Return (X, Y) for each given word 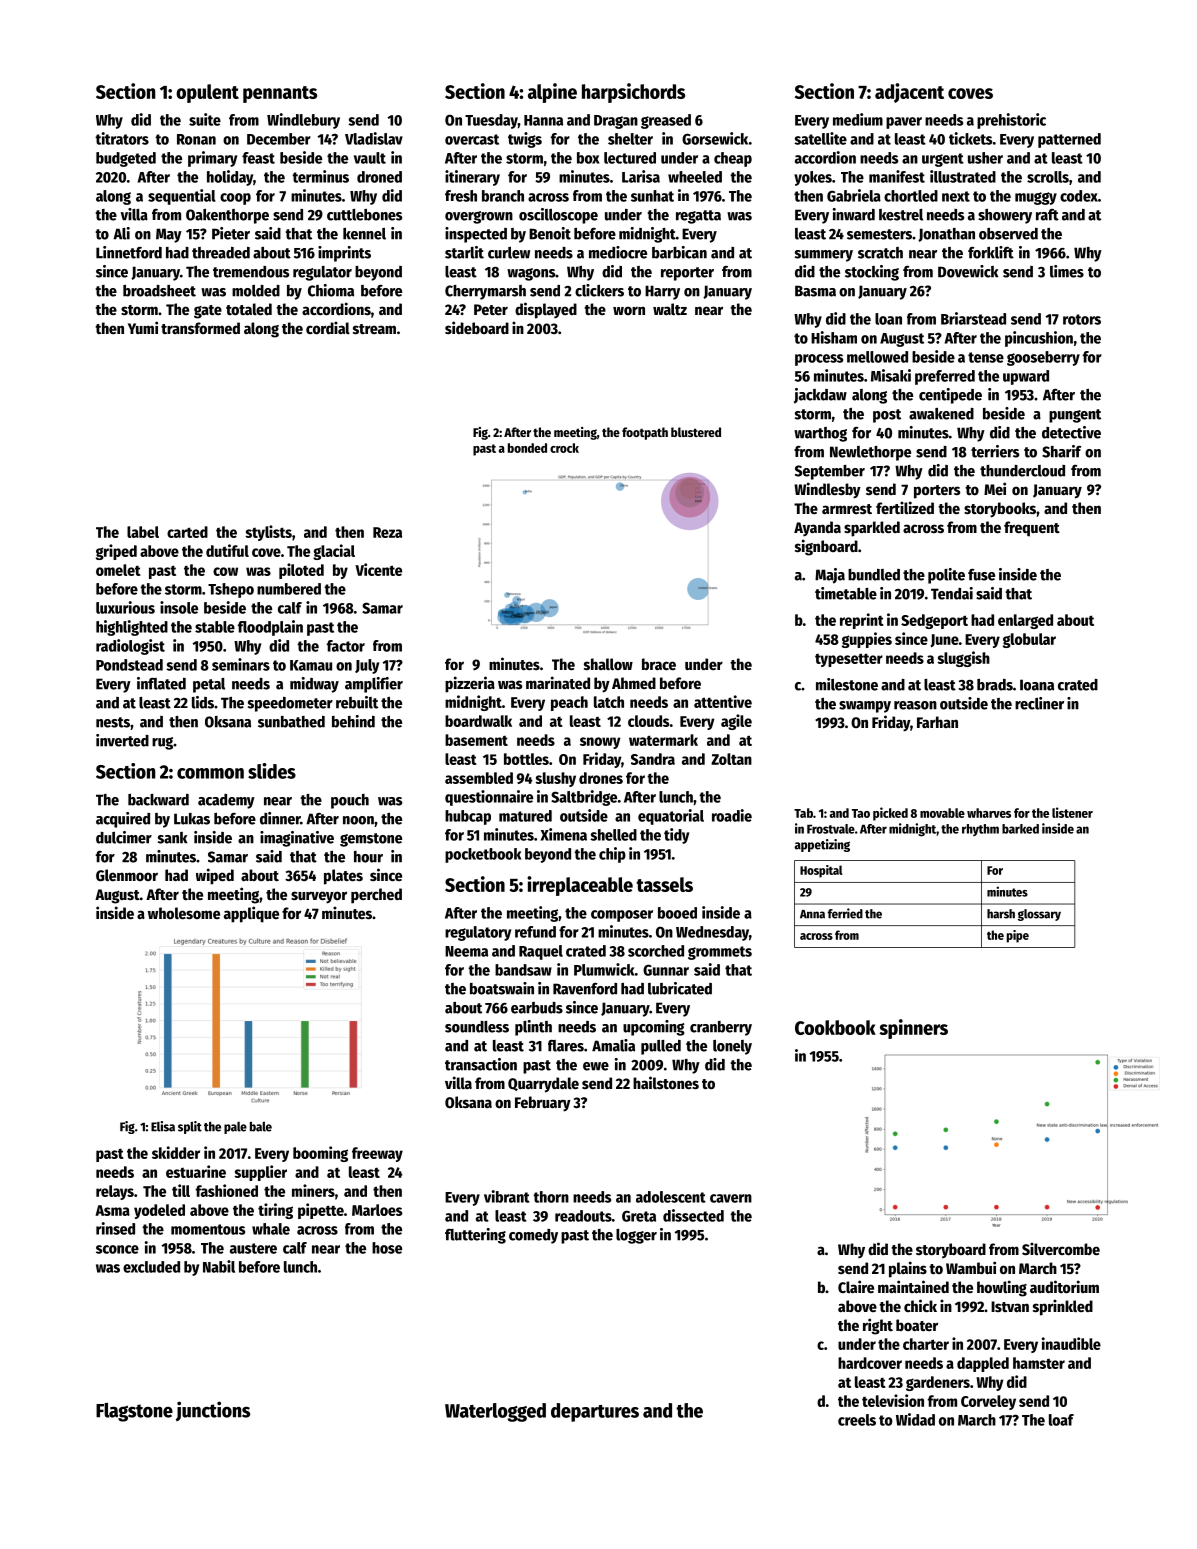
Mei (995, 488)
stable (215, 627)
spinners (913, 1029)
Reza (387, 532)
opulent (207, 93)
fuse (981, 575)
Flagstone (134, 1412)
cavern (731, 1198)
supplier (260, 1173)
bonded (527, 448)
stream (374, 329)
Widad (915, 1419)
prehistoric (1011, 121)
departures (595, 1412)
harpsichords (633, 93)
